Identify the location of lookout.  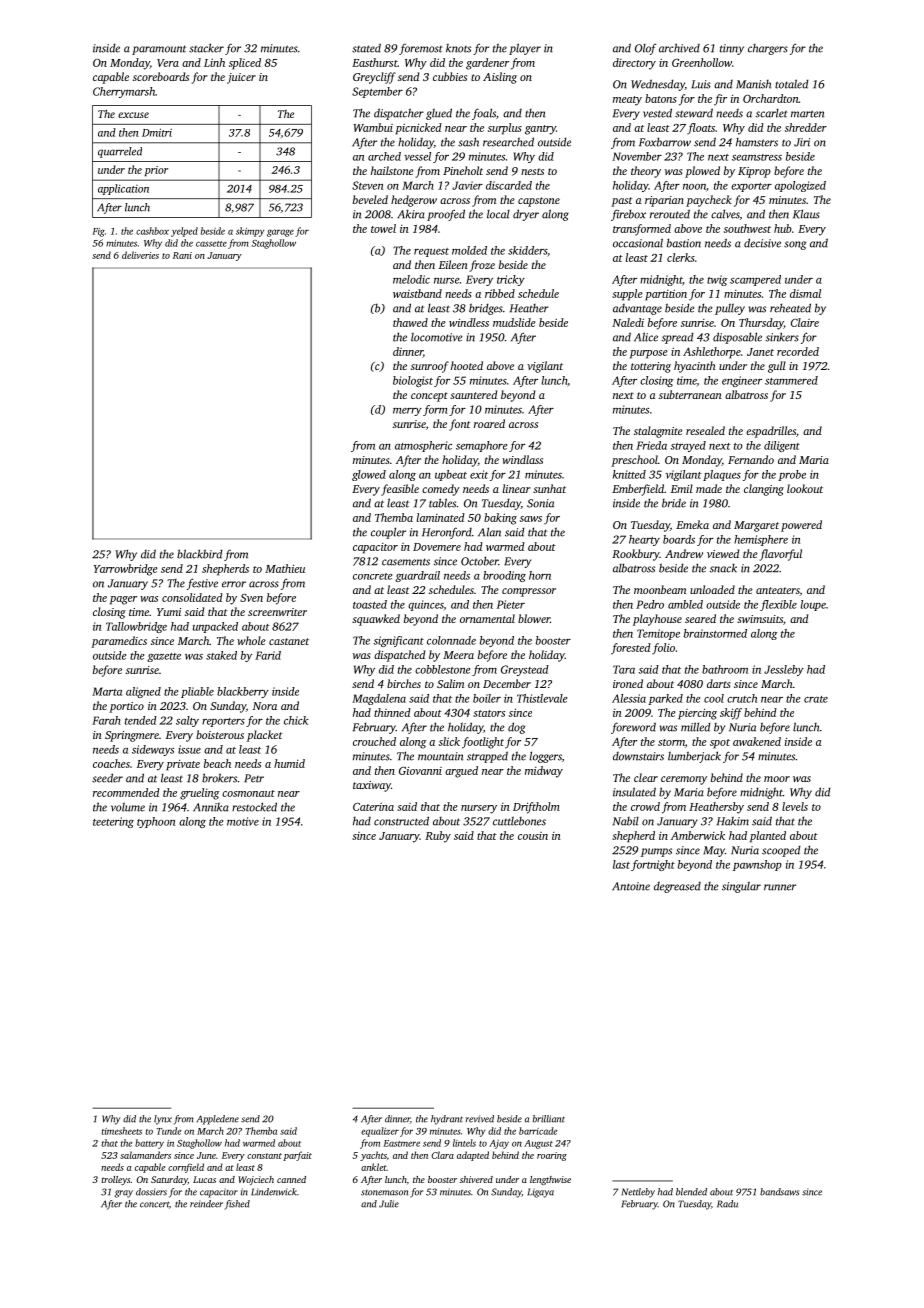
(805, 488).
